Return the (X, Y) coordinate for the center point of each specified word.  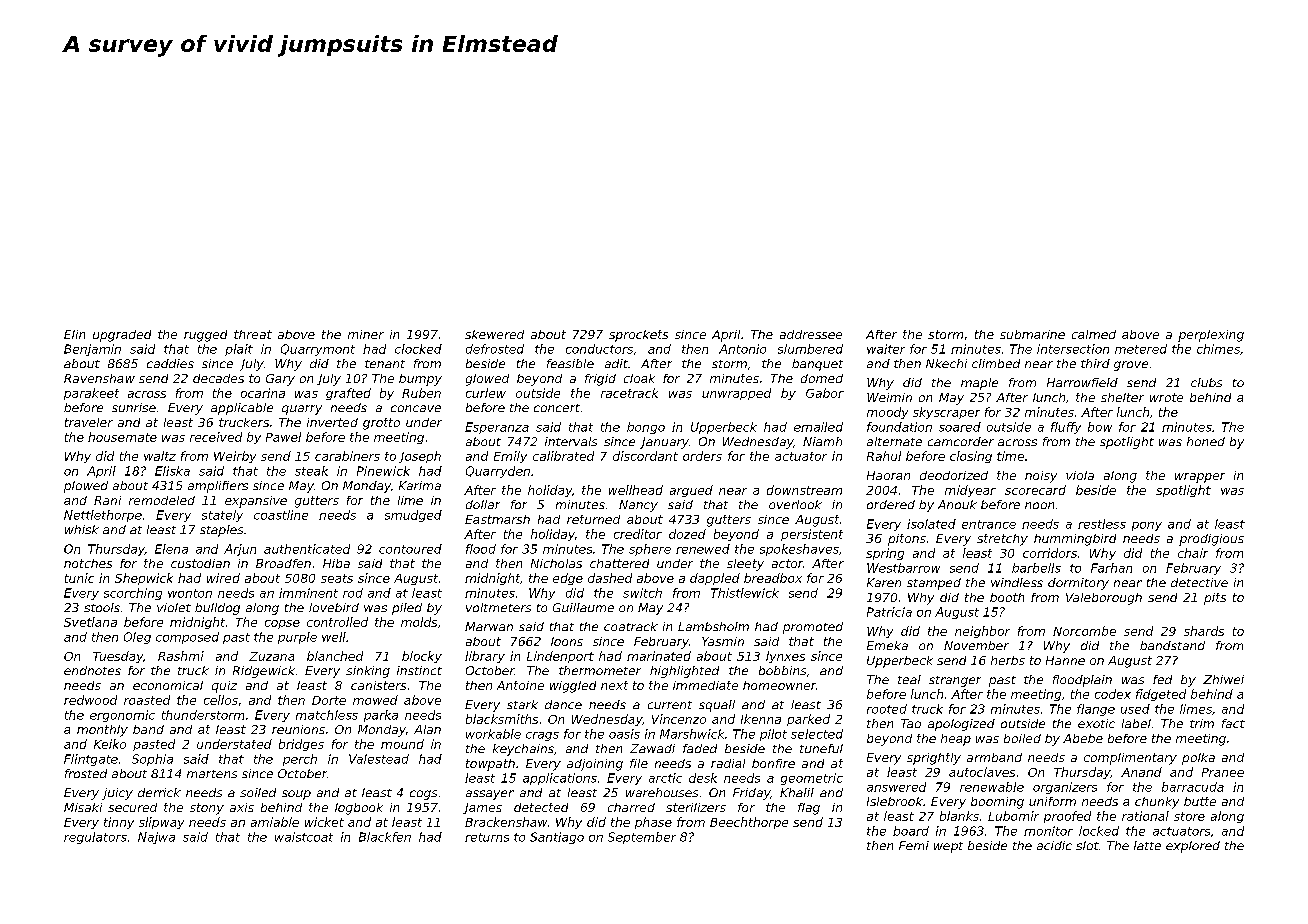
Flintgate (91, 760)
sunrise (134, 407)
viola (1080, 475)
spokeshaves (799, 550)
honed (1206, 441)
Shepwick (144, 579)
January (664, 443)
